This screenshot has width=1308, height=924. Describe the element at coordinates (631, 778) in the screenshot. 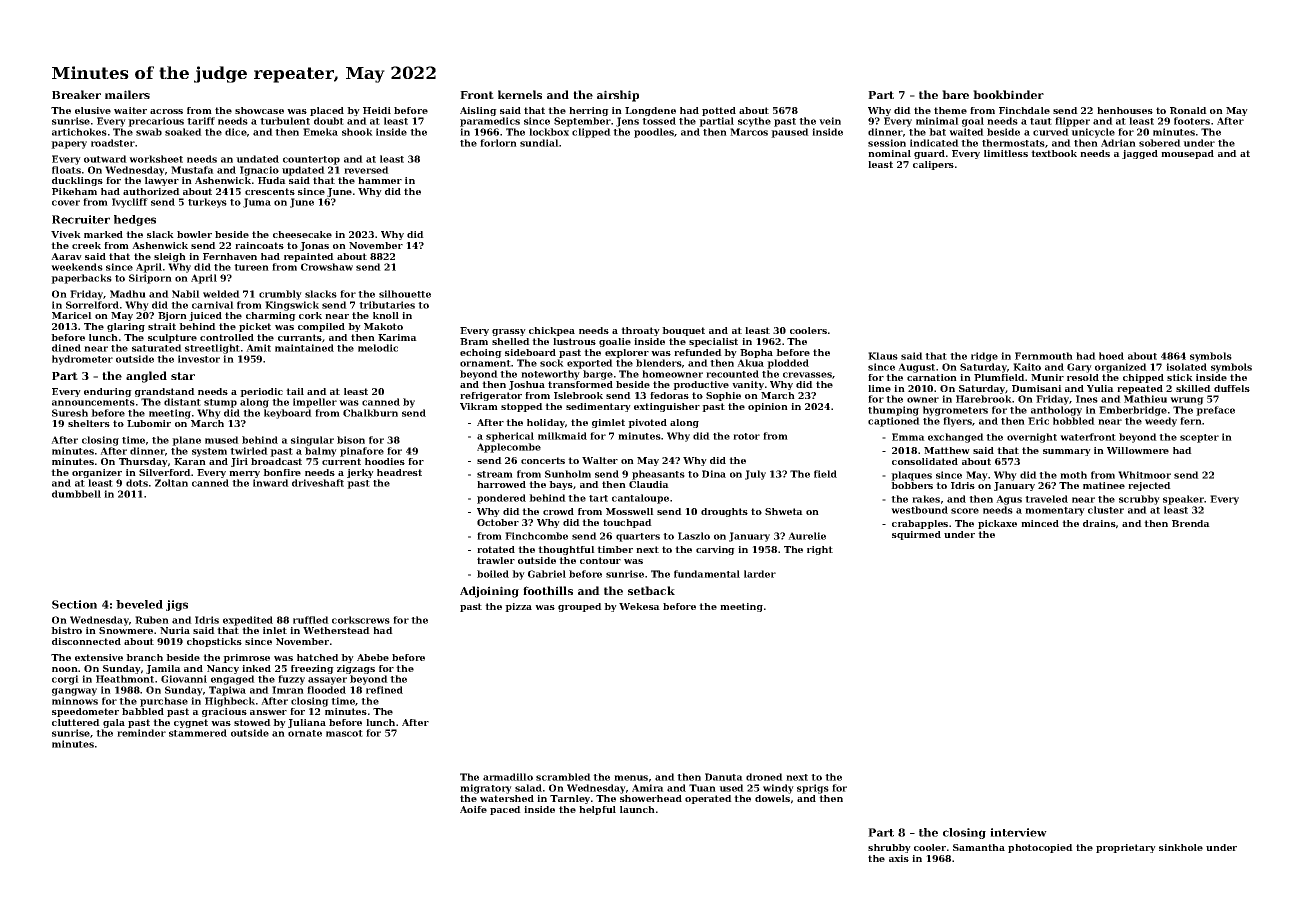

I see `menus` at that location.
